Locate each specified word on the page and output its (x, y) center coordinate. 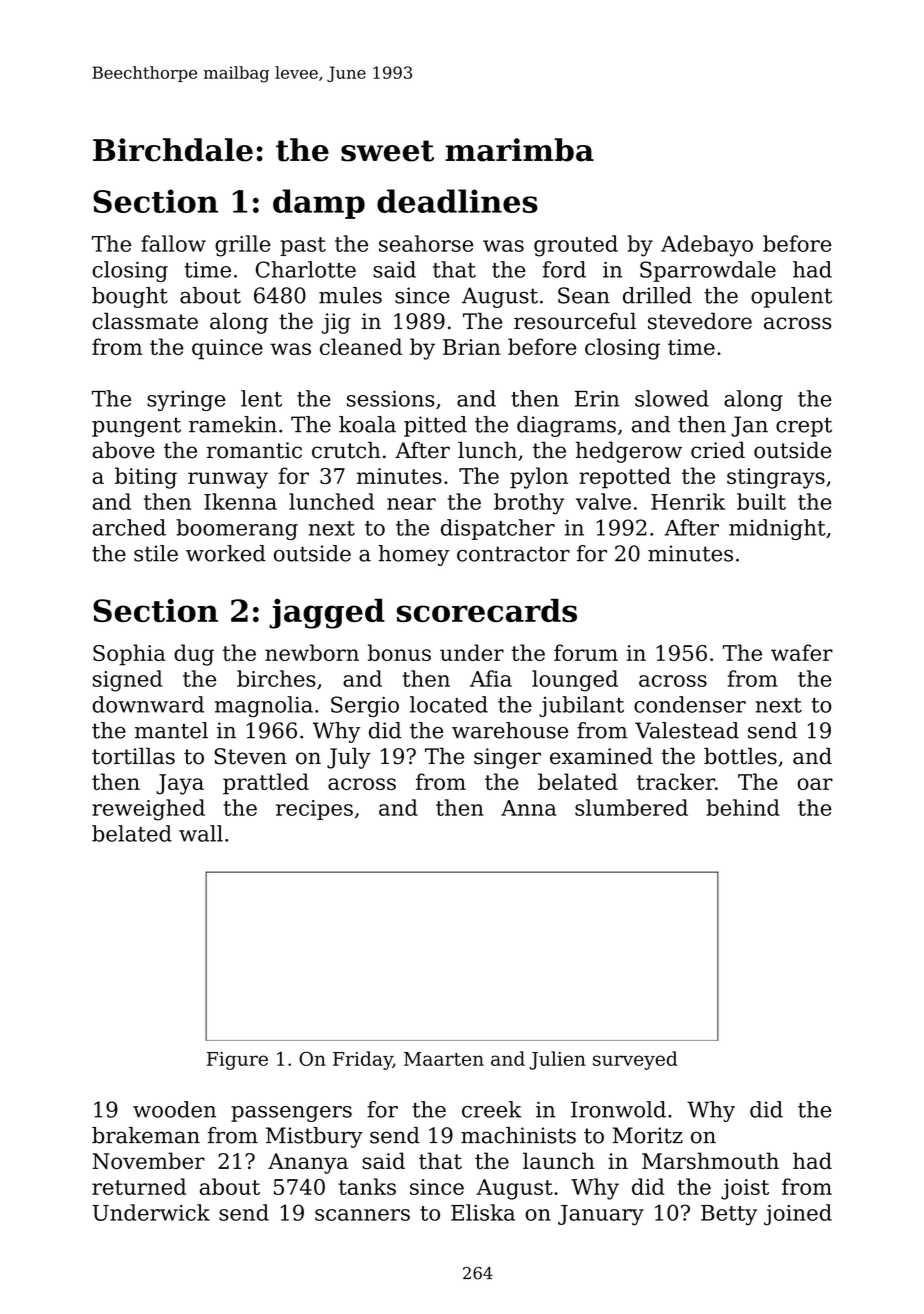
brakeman (146, 1135)
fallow (173, 243)
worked (226, 553)
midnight (777, 529)
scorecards (487, 610)
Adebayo (707, 246)
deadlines (457, 201)
